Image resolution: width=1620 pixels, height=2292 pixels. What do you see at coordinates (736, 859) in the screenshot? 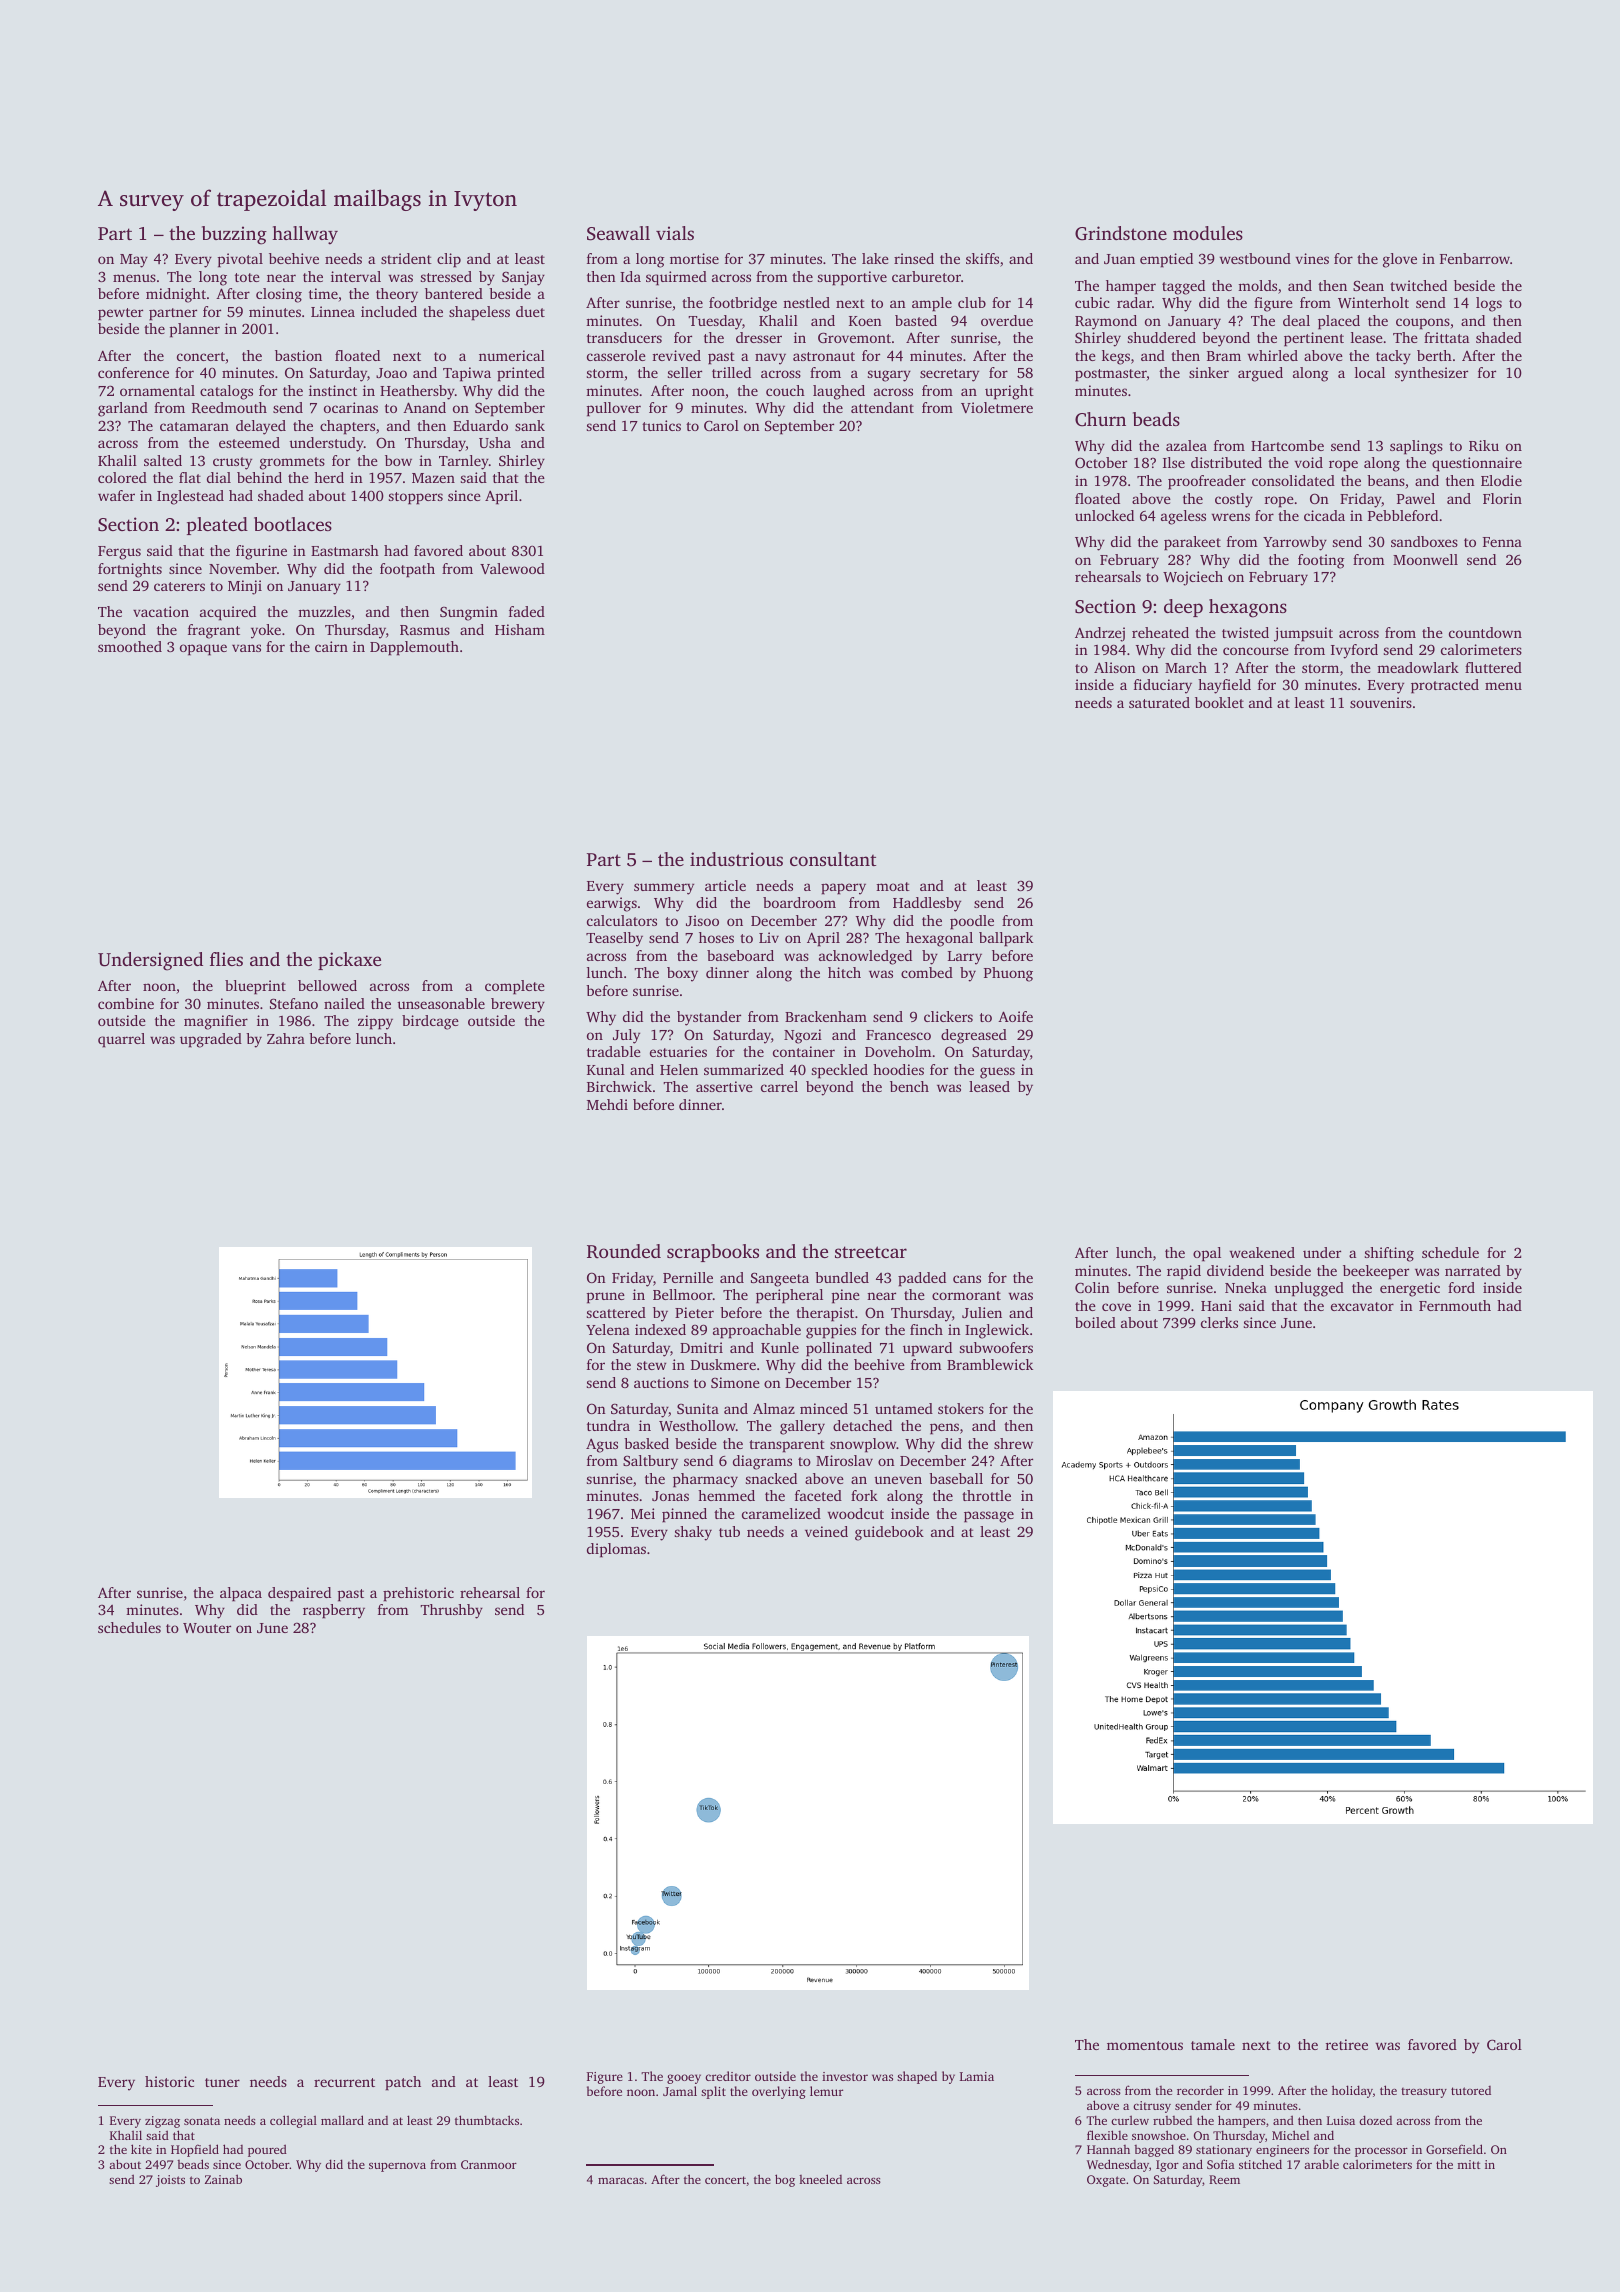
I see `industrious` at bounding box center [736, 859].
